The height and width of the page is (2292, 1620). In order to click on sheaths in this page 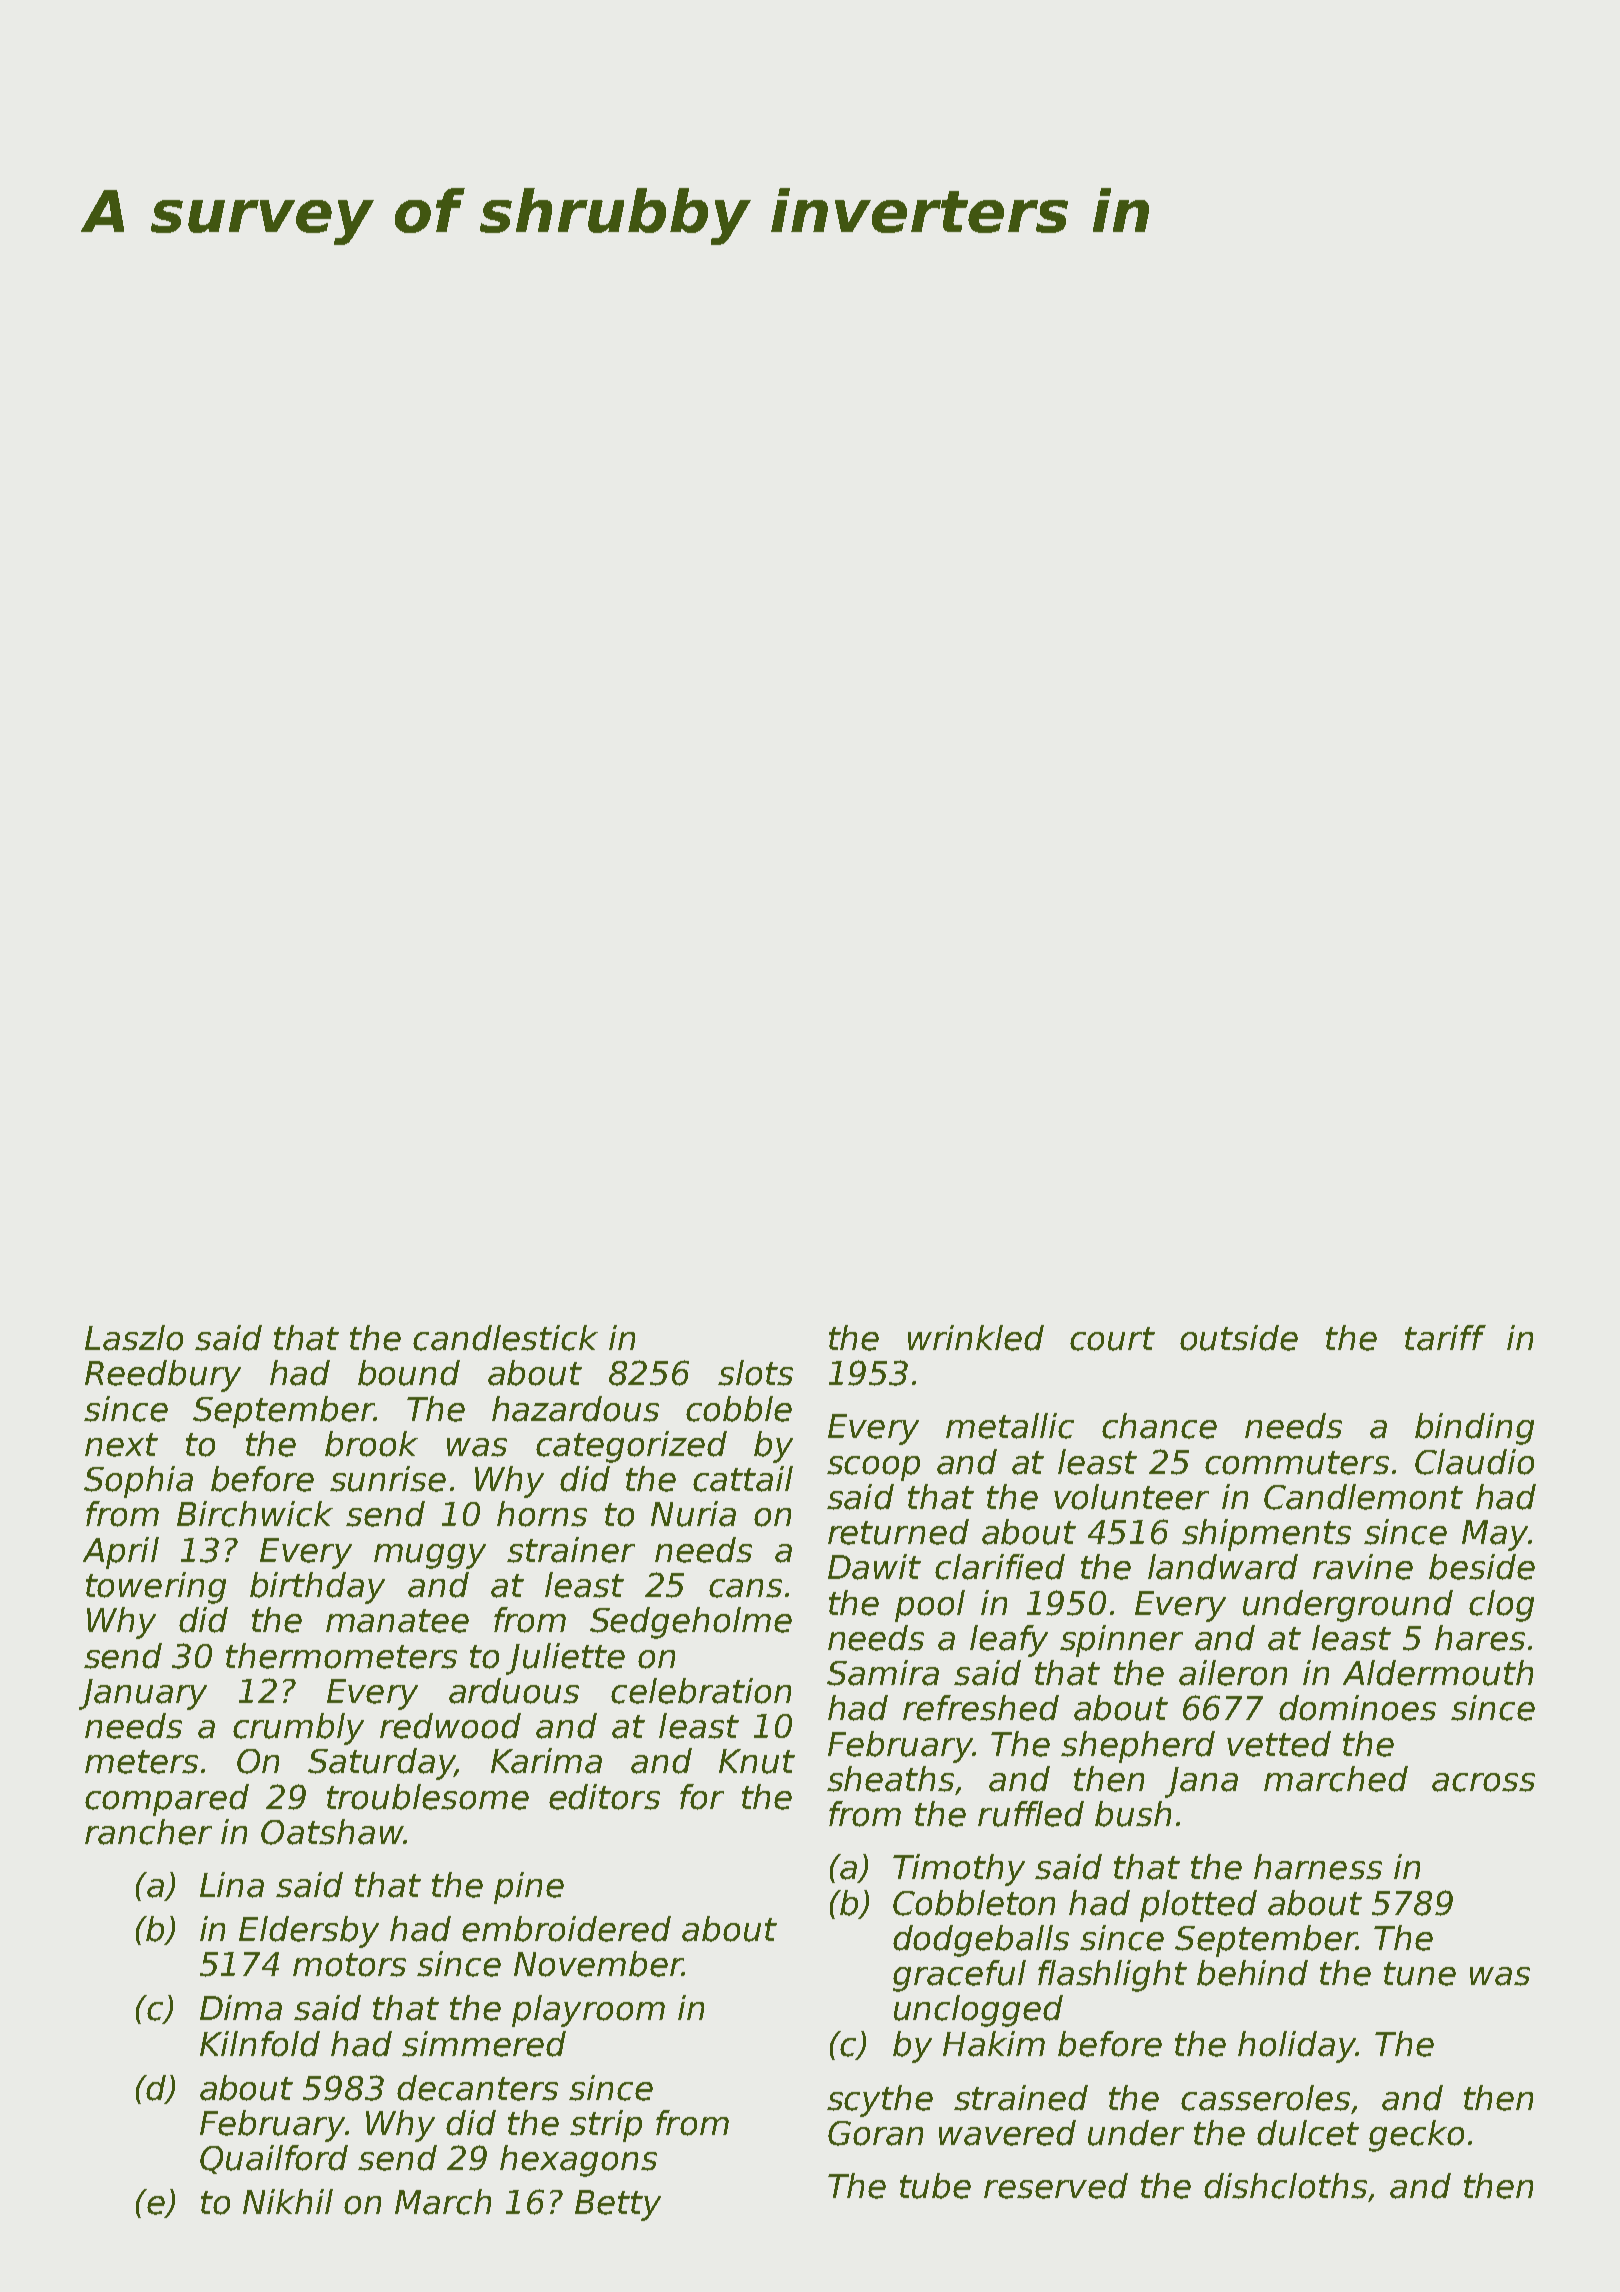, I will do `click(890, 1779)`.
